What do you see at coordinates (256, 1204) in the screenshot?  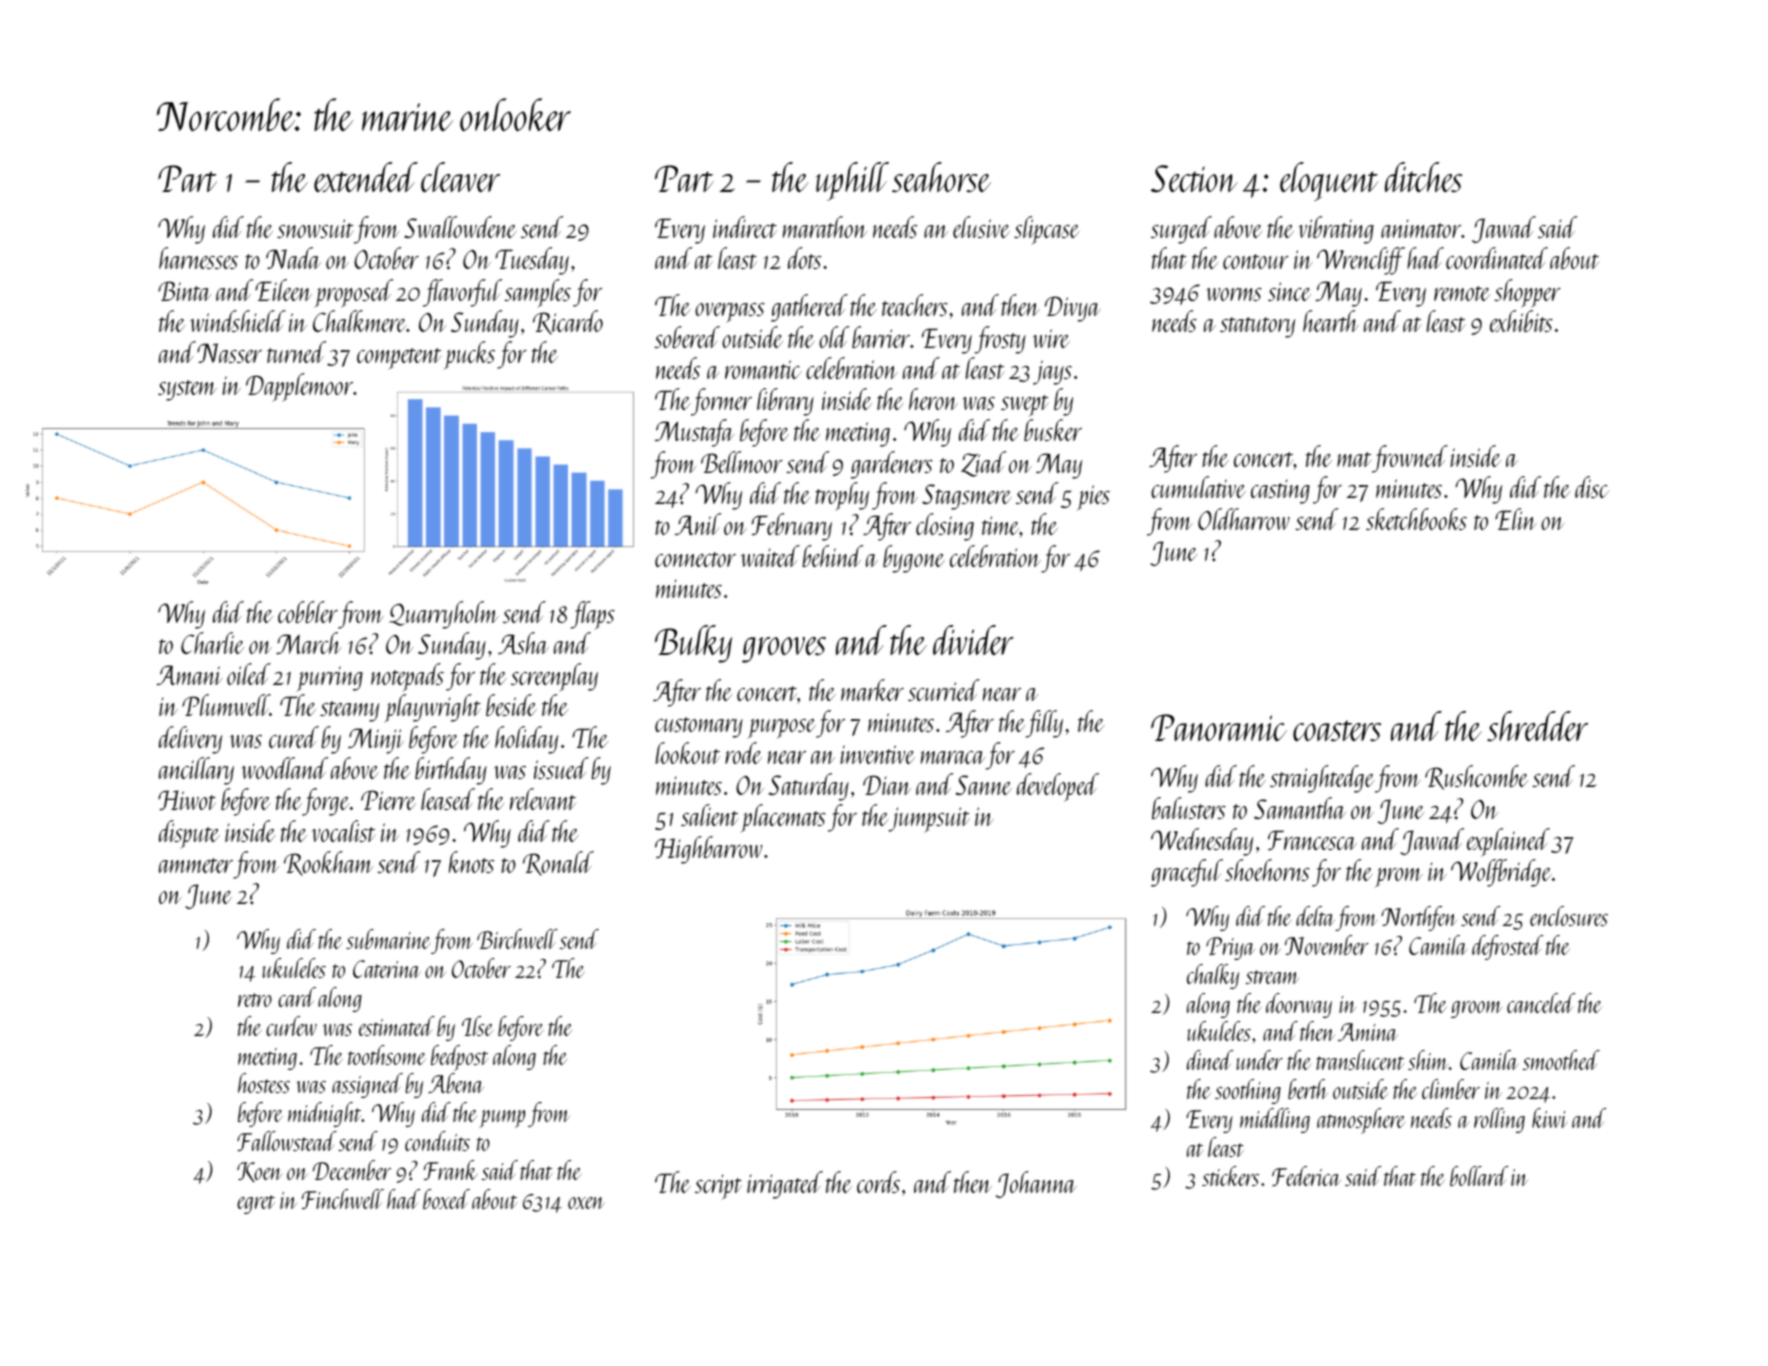 I see `egret` at bounding box center [256, 1204].
